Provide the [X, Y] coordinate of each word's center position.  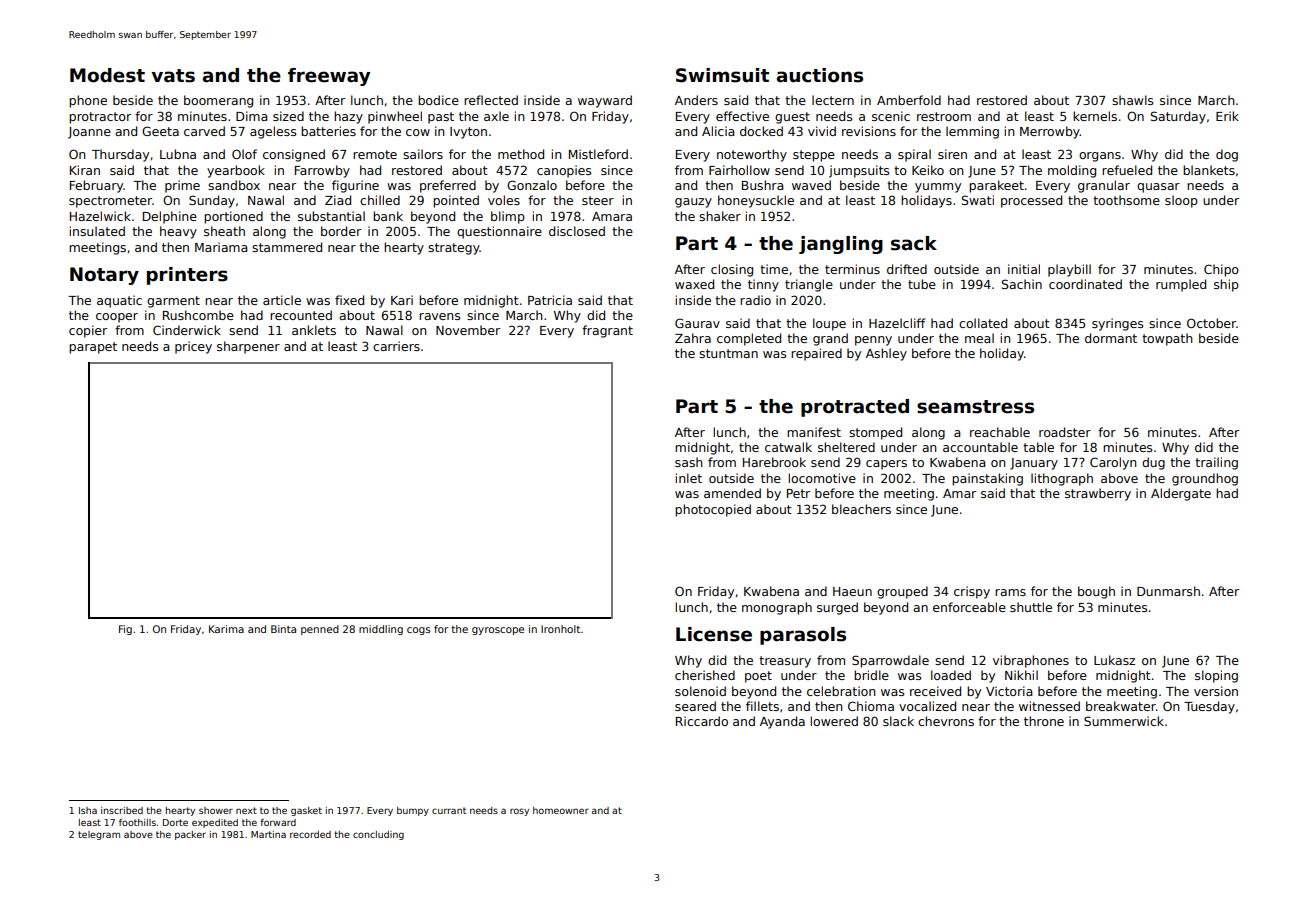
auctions [820, 75]
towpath [1167, 339]
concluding [378, 835]
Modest [107, 75]
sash [689, 462]
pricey [193, 347]
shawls [1132, 100]
